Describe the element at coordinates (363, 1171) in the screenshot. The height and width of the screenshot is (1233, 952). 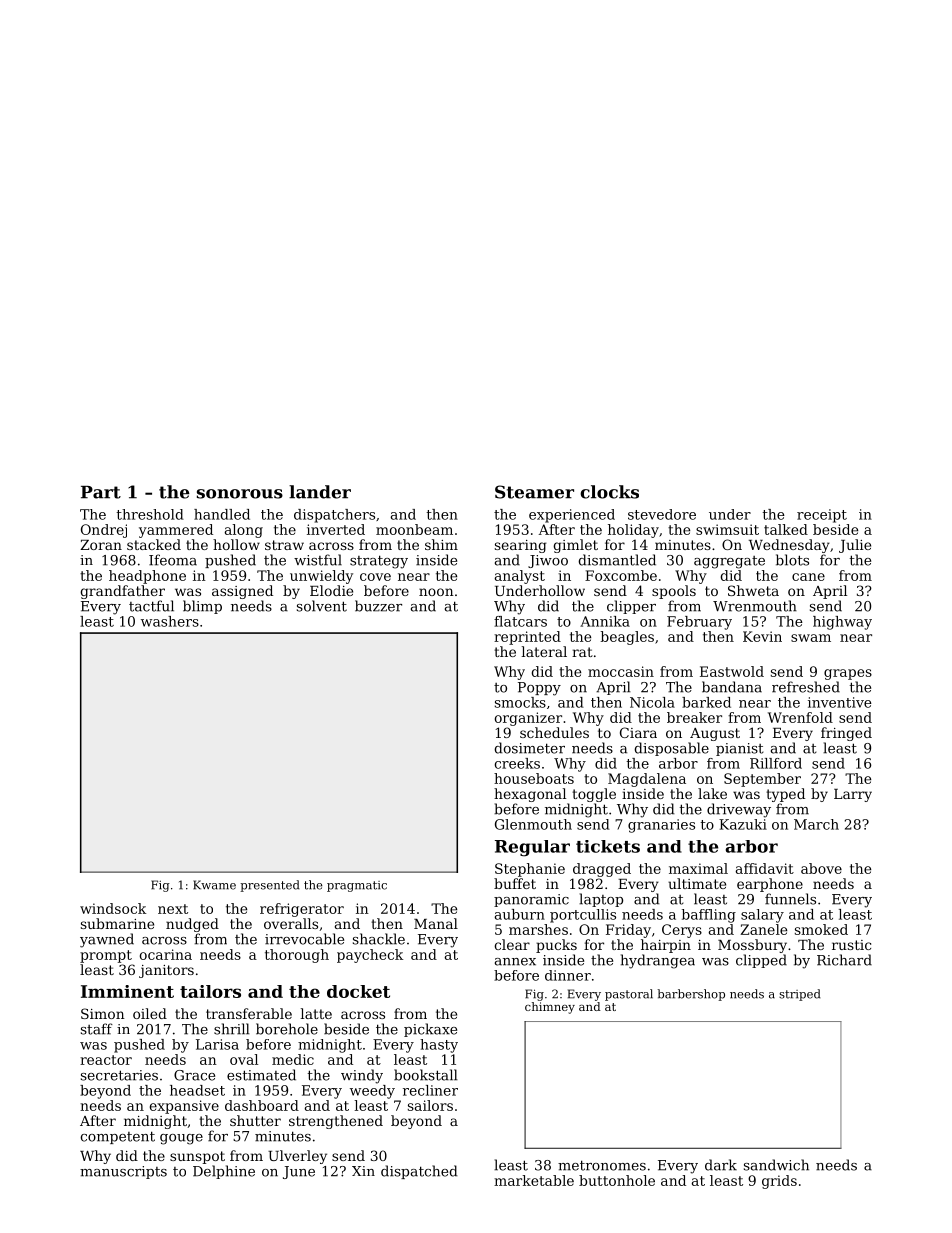
I see `Xin` at that location.
